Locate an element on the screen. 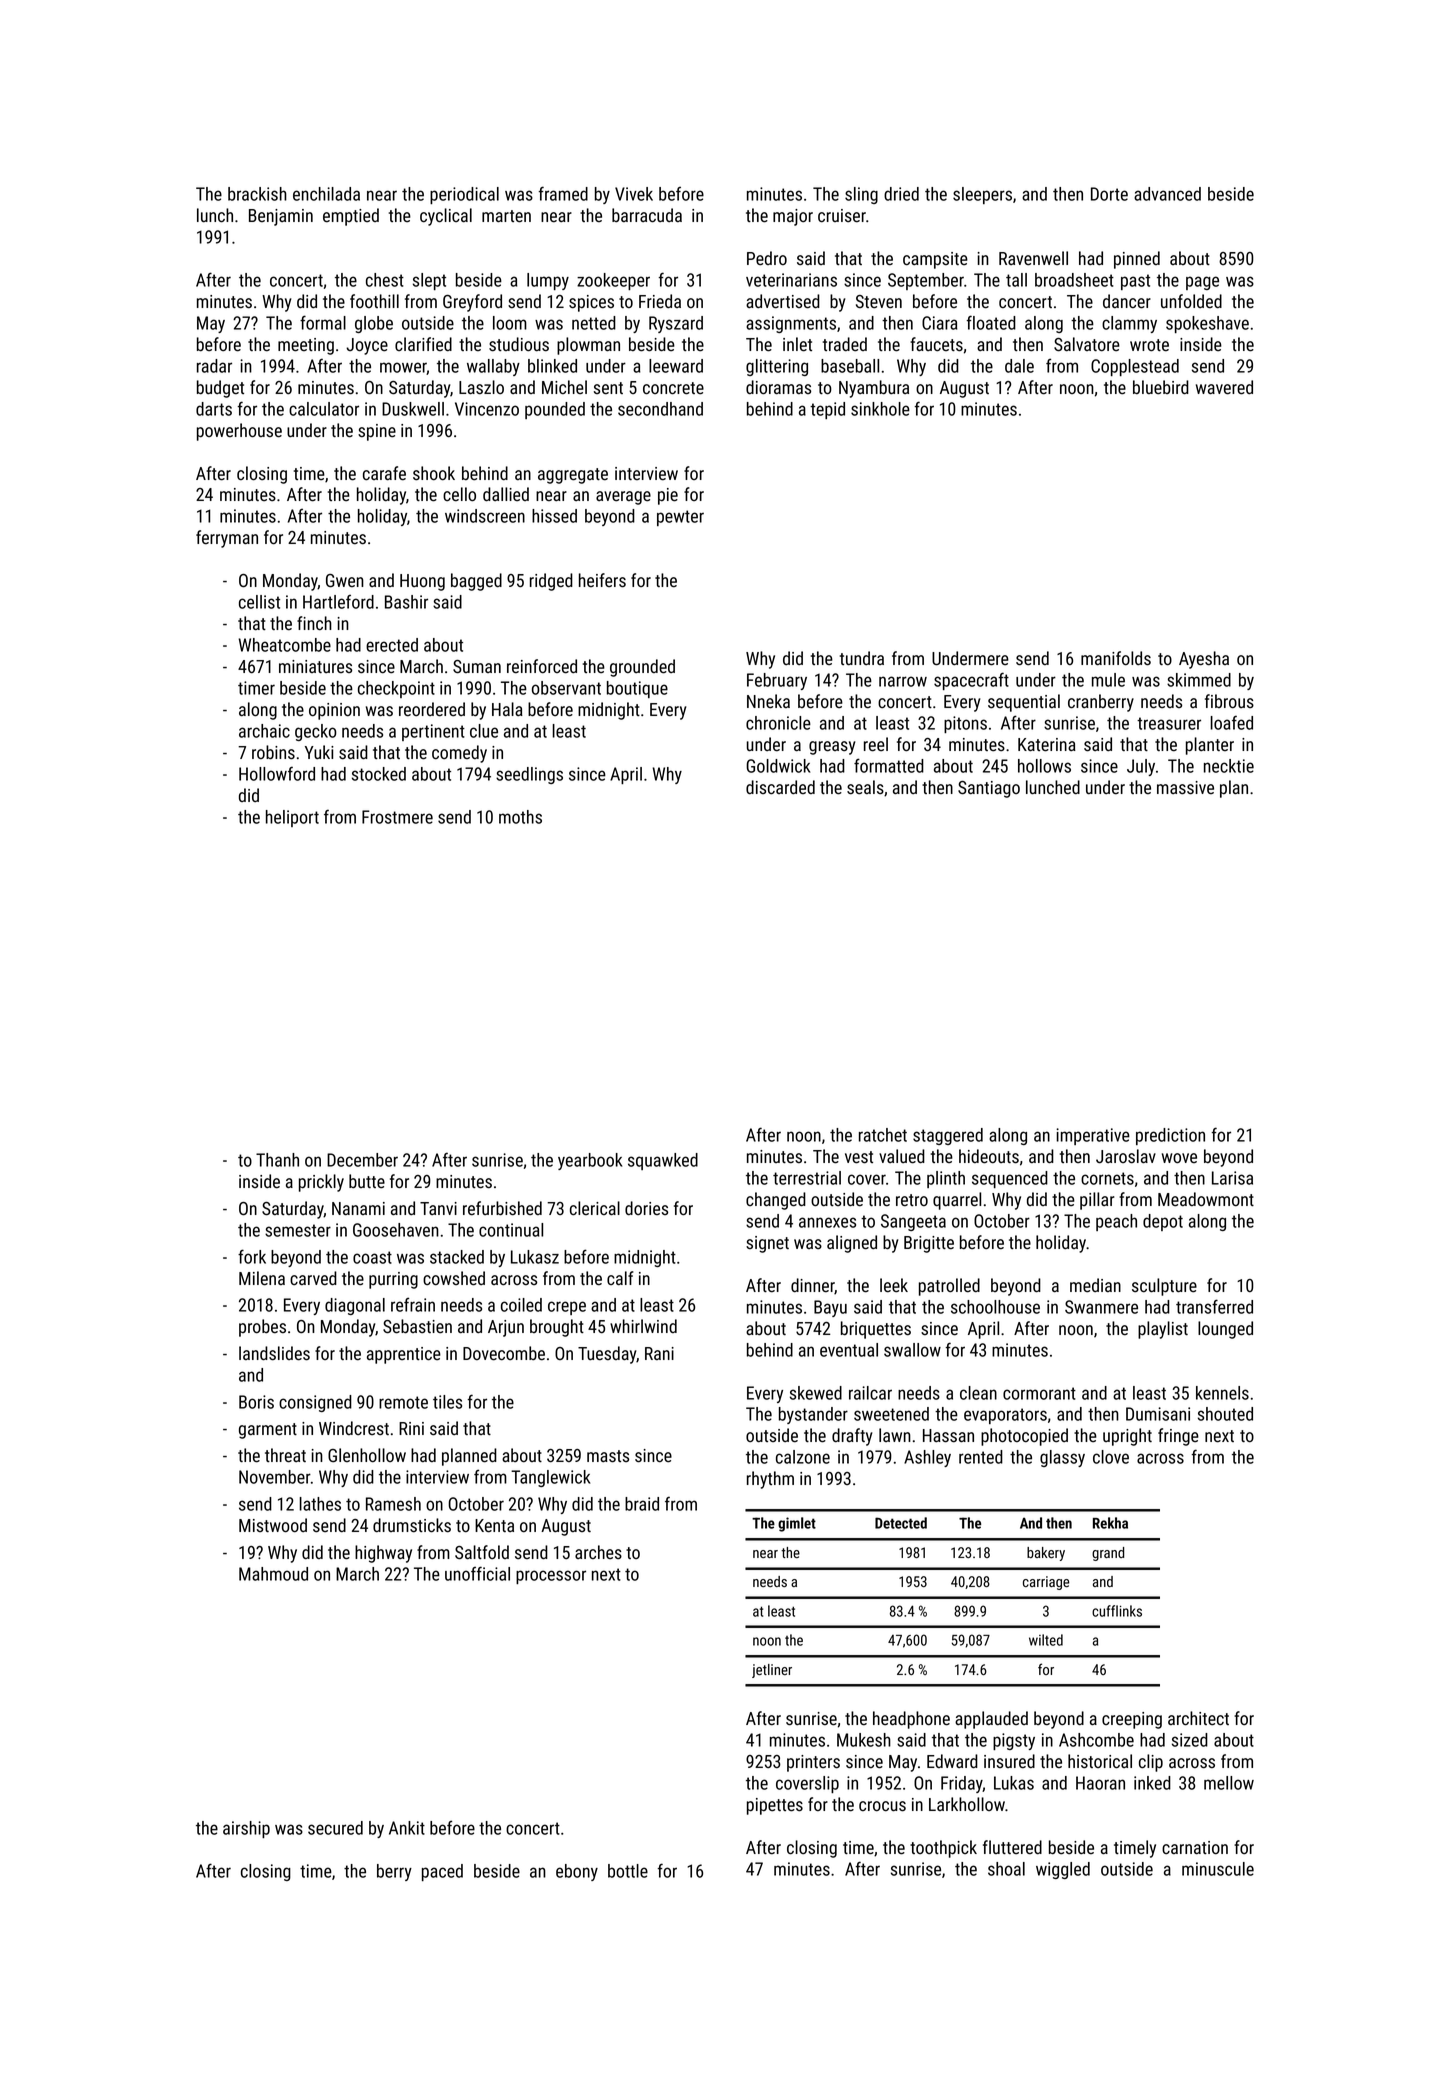 The width and height of the screenshot is (1450, 2100). printers is located at coordinates (813, 1763).
